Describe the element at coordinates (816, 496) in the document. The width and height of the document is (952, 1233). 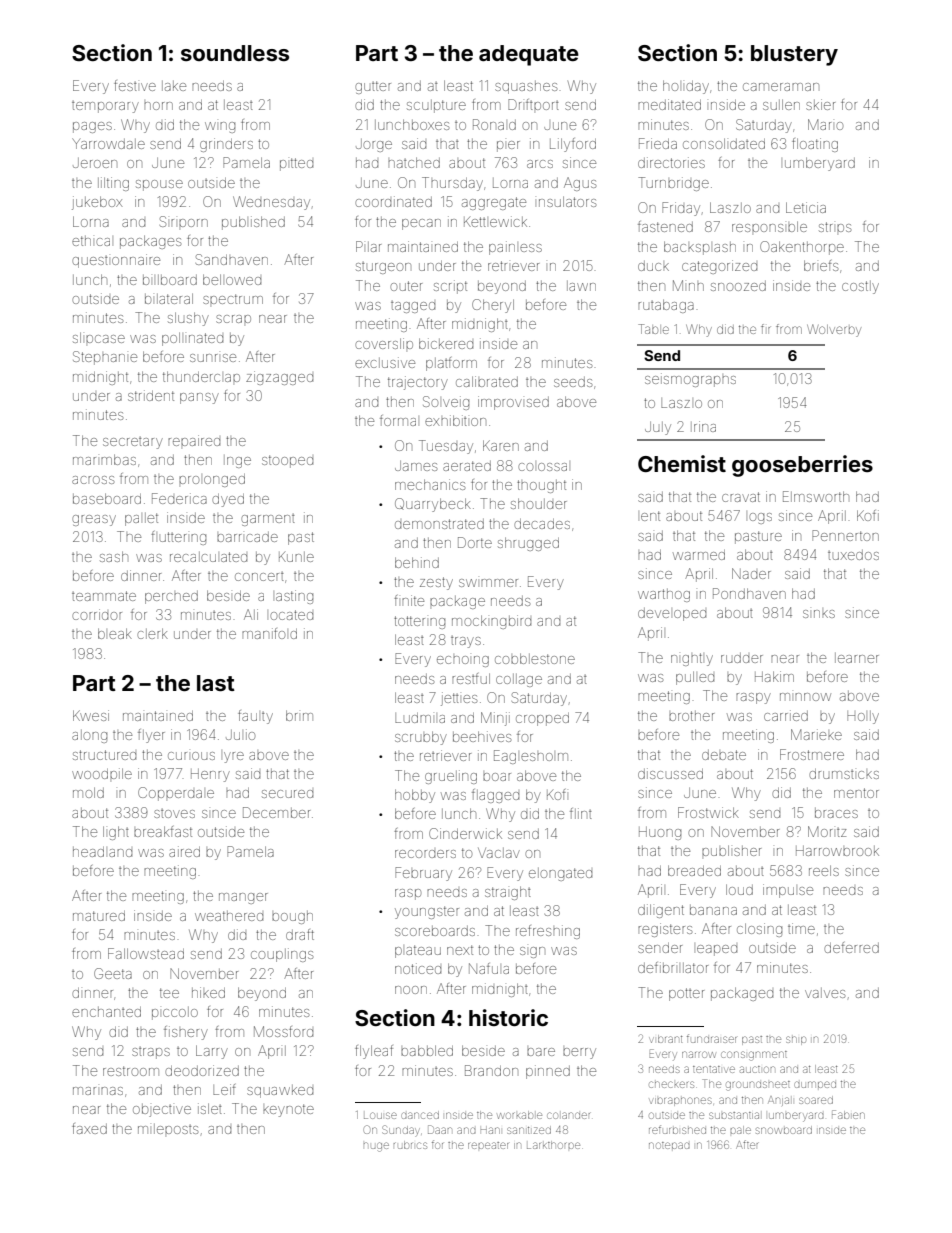
I see `Elmsworth` at that location.
